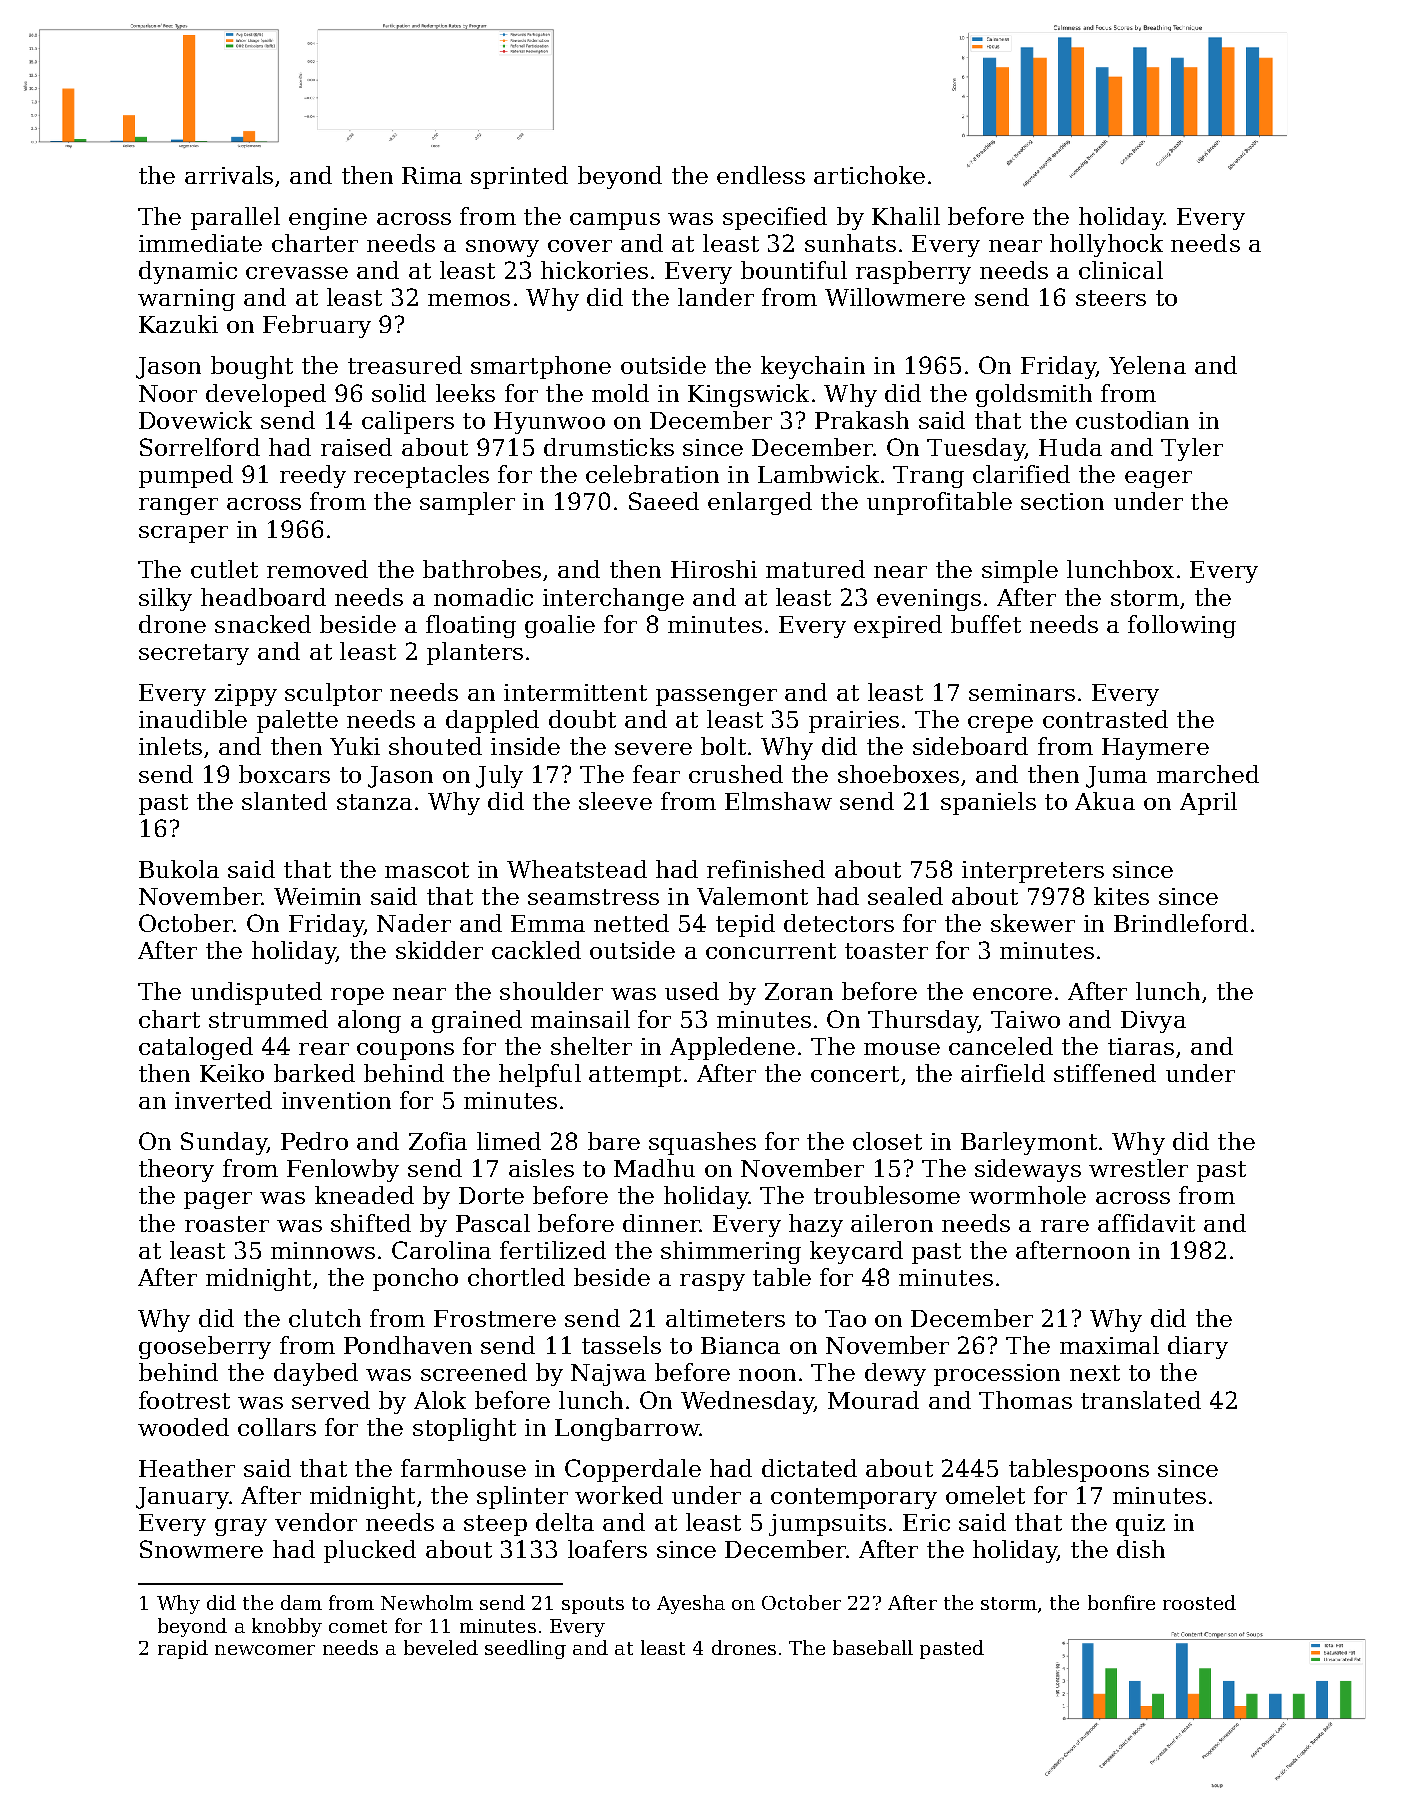  What do you see at coordinates (1062, 501) in the screenshot?
I see `section` at bounding box center [1062, 501].
